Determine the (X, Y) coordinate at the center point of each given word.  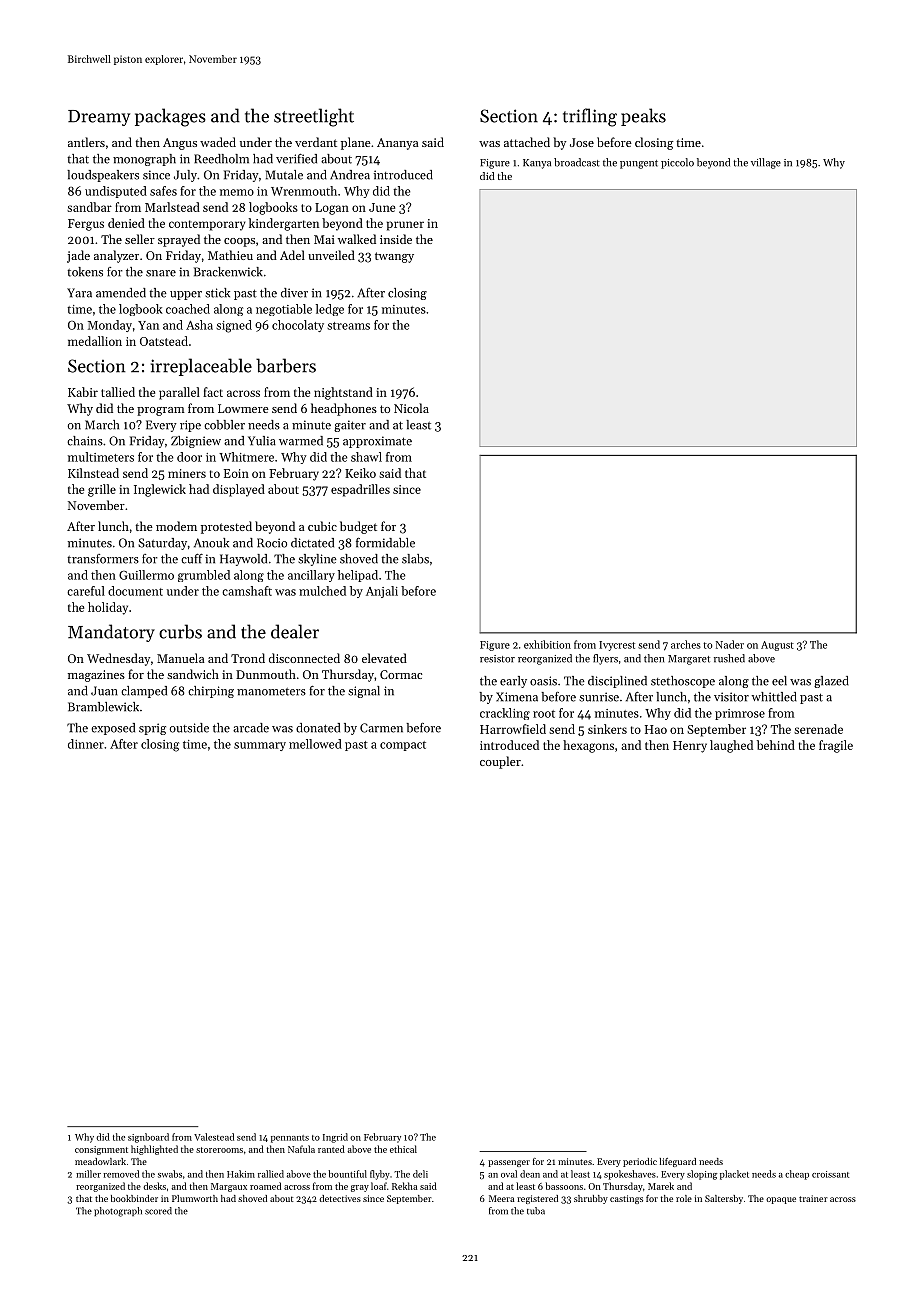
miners (187, 473)
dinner (86, 744)
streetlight (314, 117)
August (777, 646)
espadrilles (360, 490)
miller (88, 1174)
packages (170, 117)
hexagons (588, 746)
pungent (639, 164)
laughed (731, 746)
